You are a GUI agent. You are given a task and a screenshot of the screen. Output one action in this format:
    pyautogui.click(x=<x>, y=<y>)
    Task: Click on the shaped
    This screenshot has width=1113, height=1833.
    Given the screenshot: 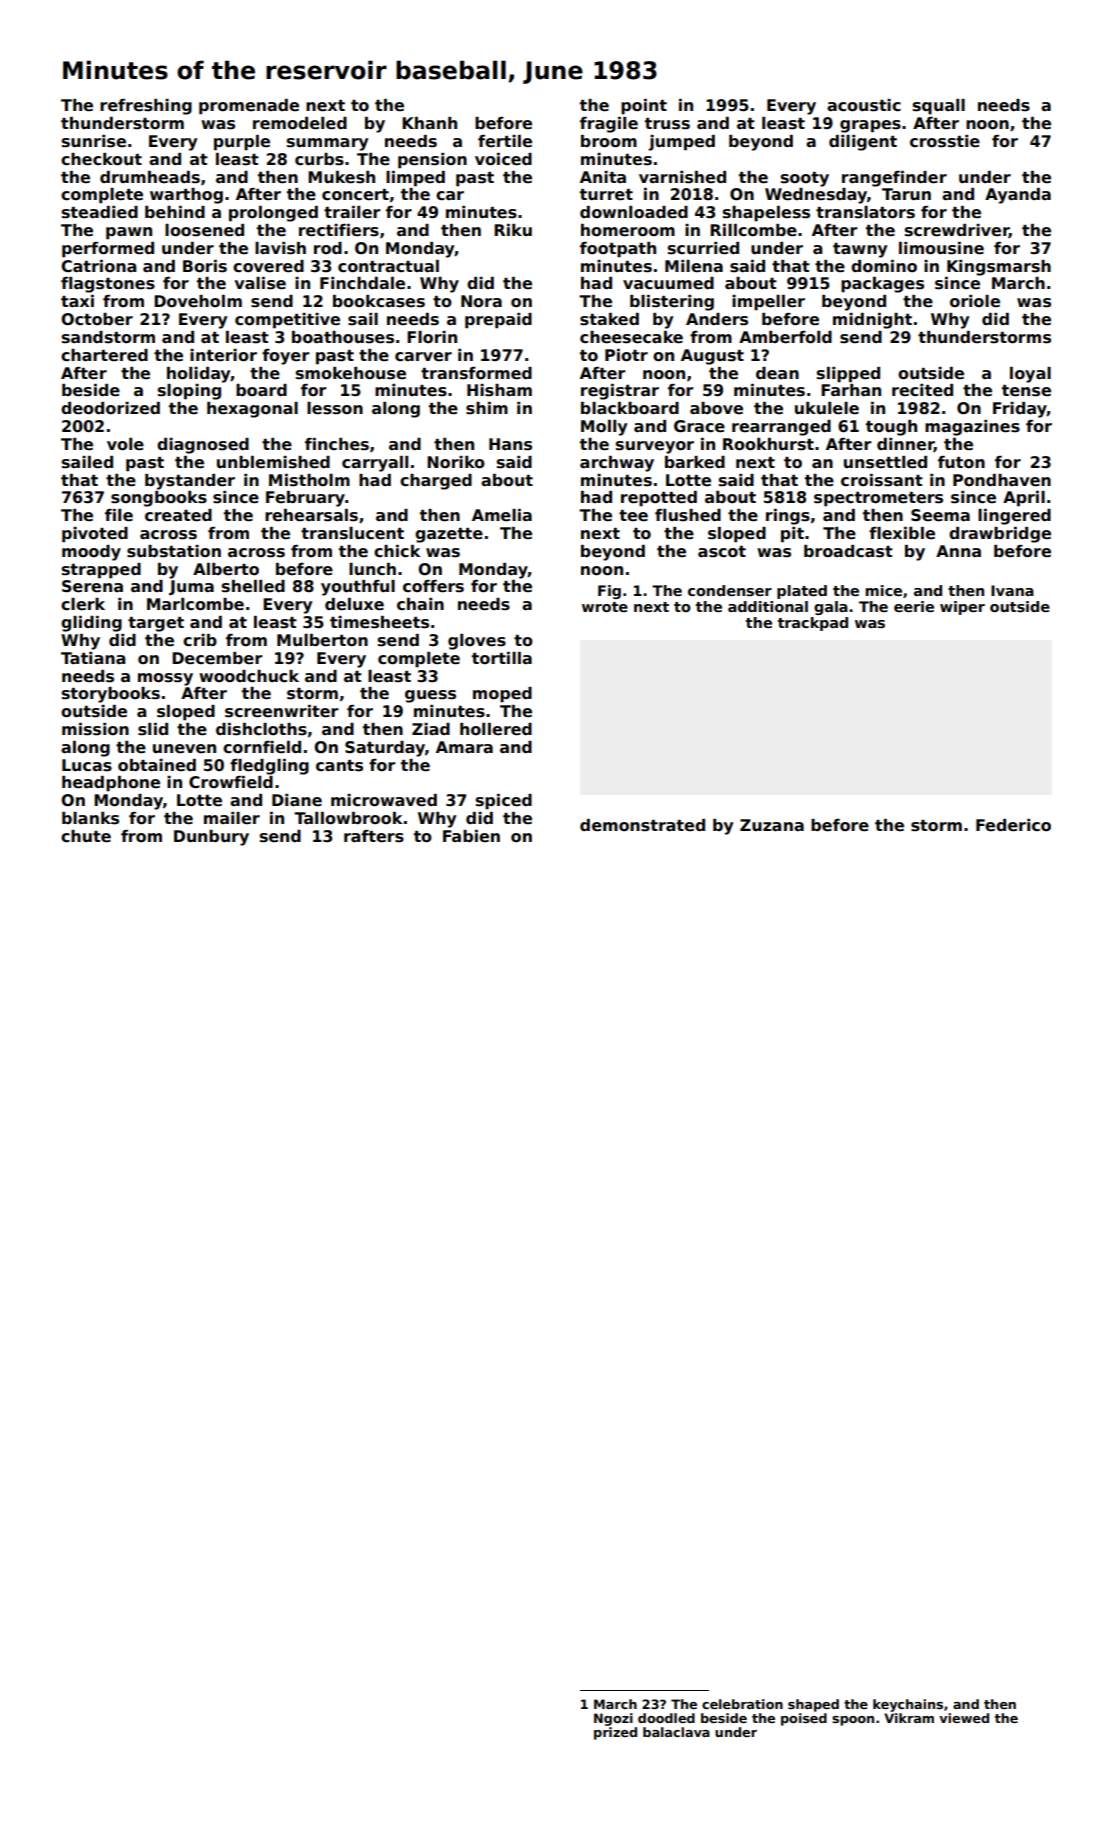 What is the action you would take?
    pyautogui.click(x=813, y=1705)
